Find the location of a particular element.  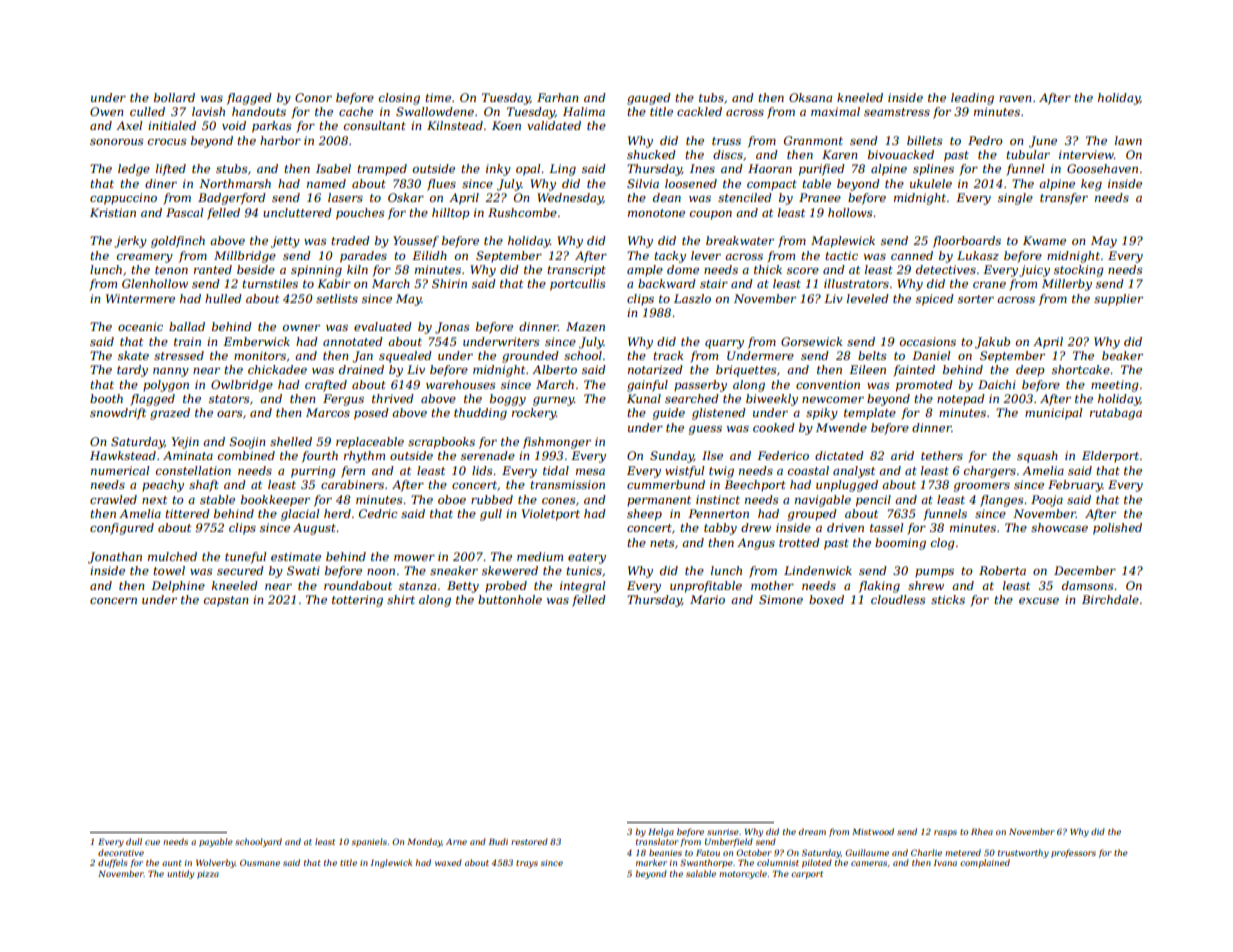

owner is located at coordinates (301, 328).
